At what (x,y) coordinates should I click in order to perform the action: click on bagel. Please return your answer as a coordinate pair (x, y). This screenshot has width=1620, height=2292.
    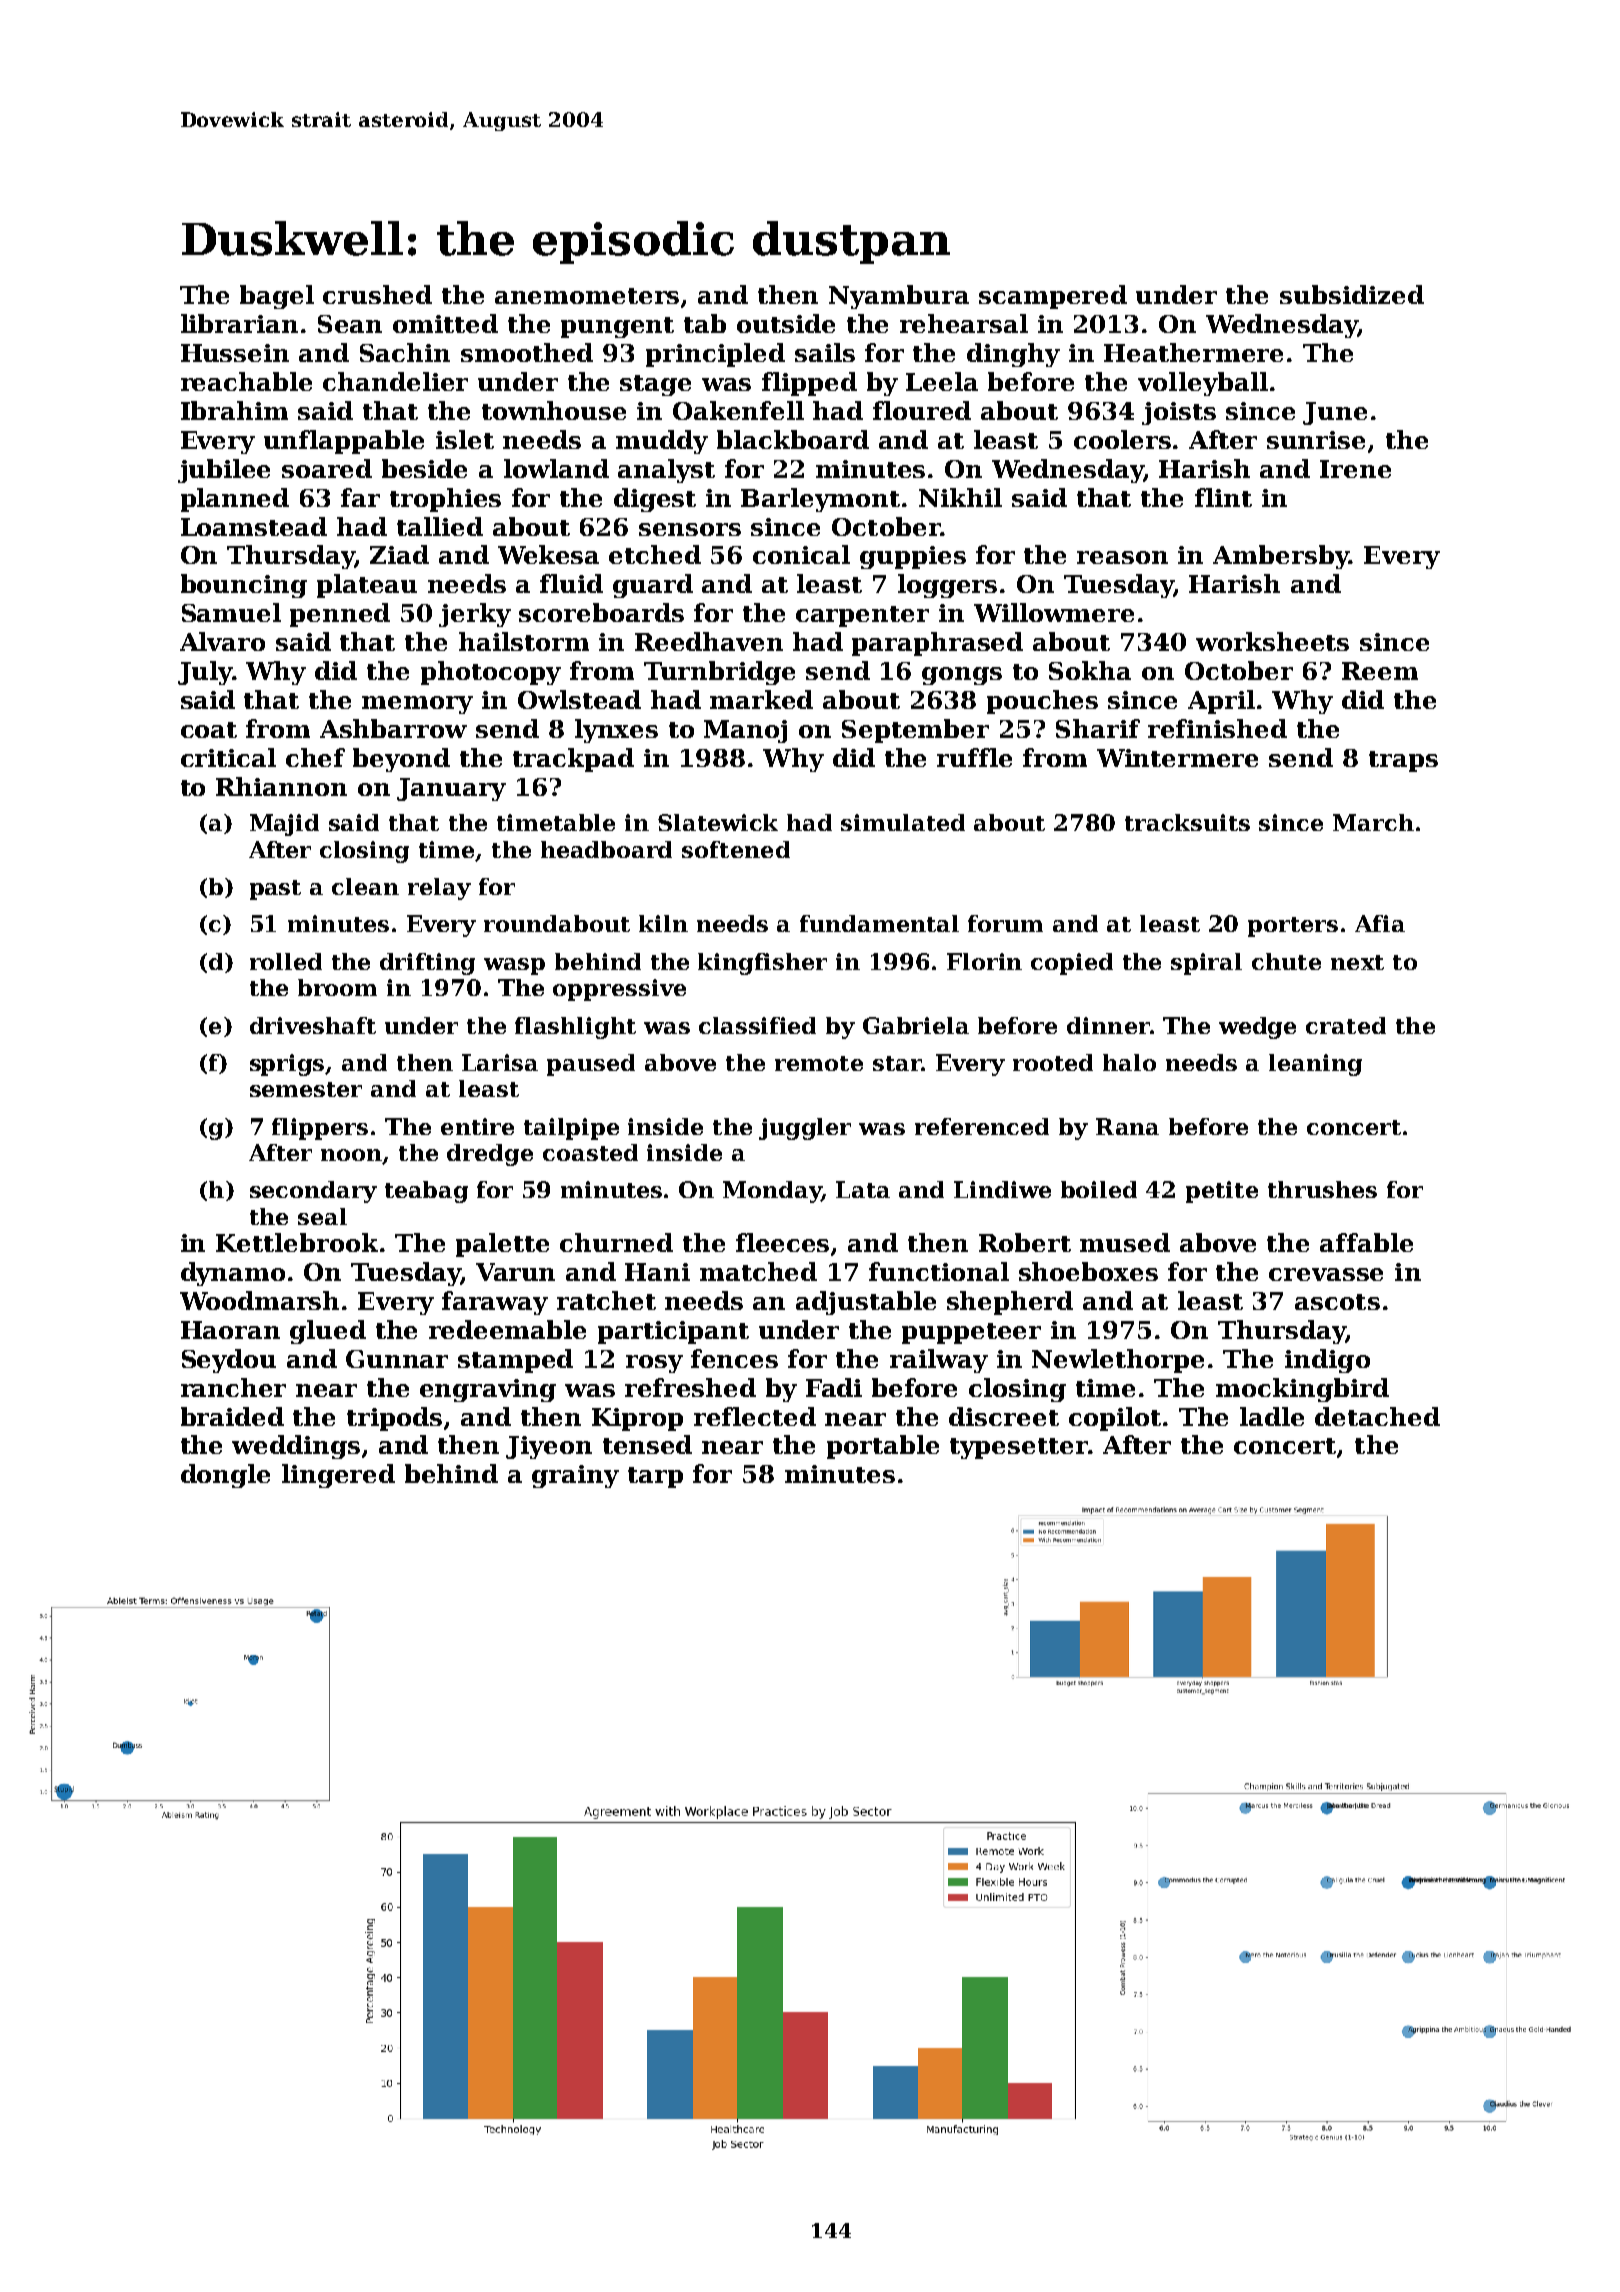
    Looking at the image, I should click on (277, 297).
